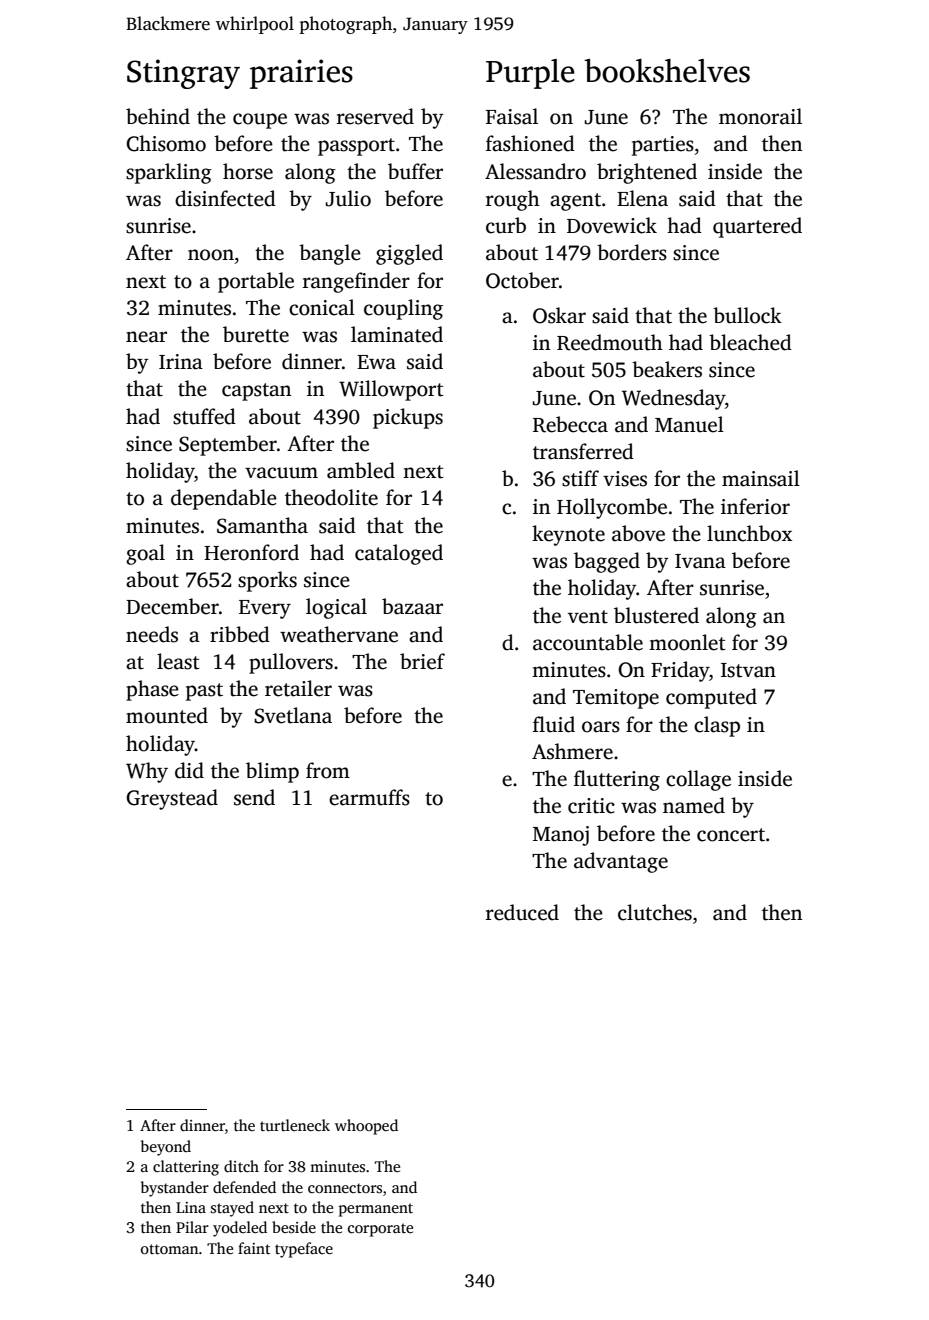 The height and width of the screenshot is (1320, 929). Describe the element at coordinates (375, 116) in the screenshot. I see `reserved` at that location.
